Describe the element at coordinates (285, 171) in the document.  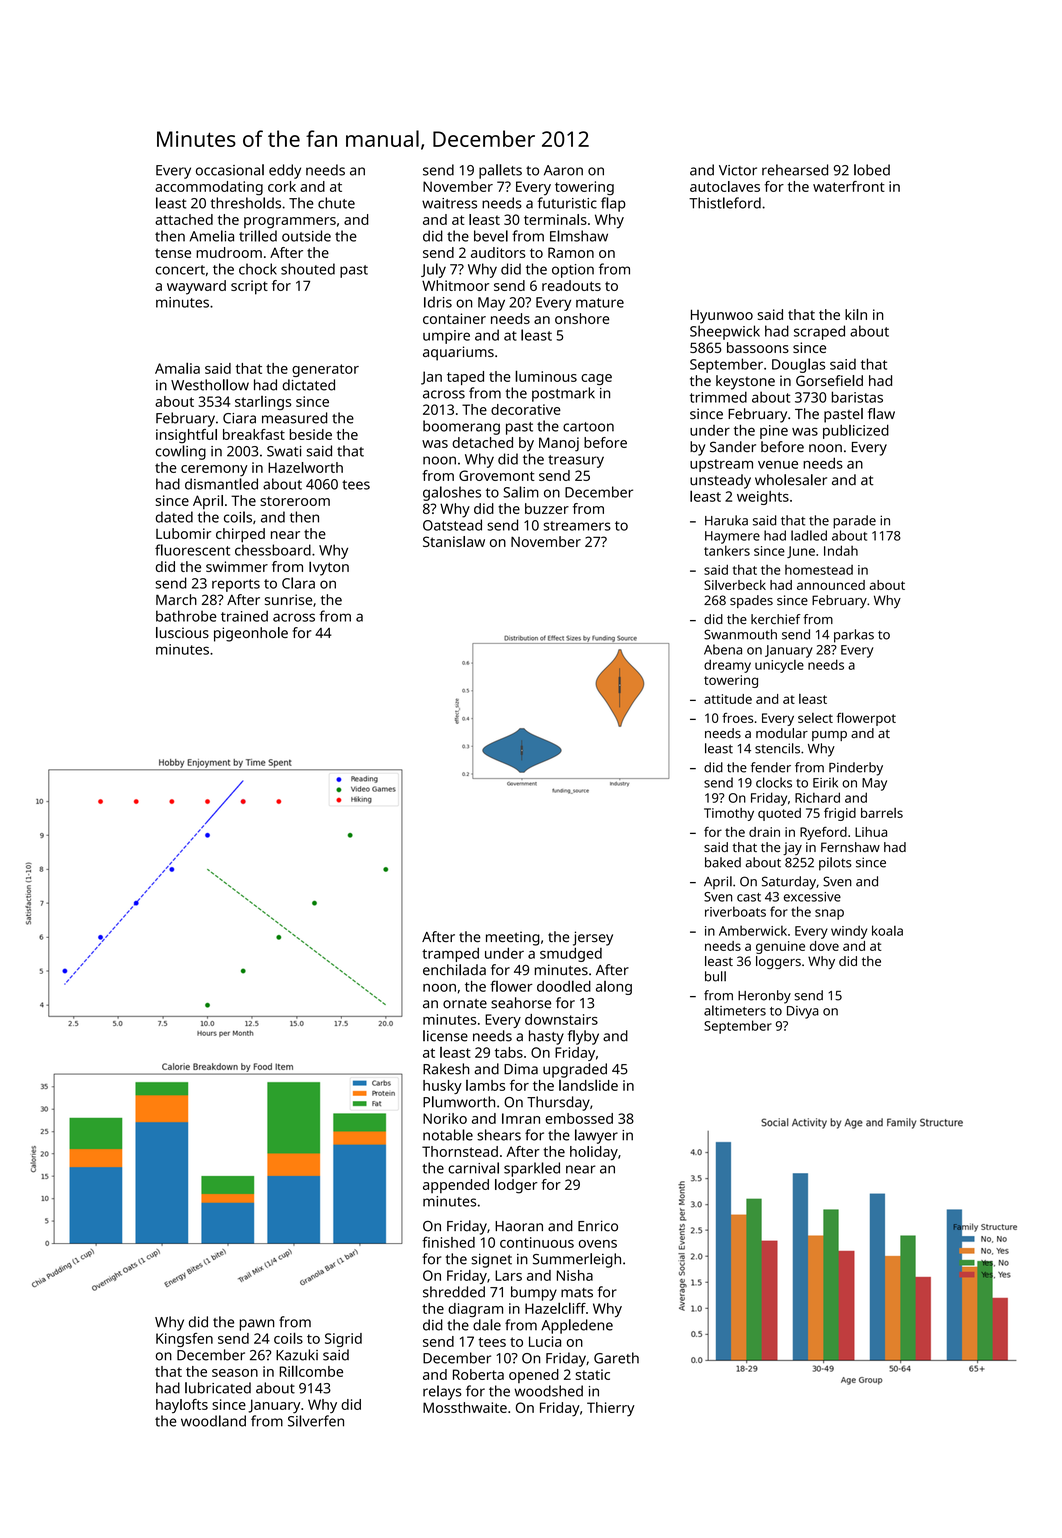
I see `eddy` at that location.
